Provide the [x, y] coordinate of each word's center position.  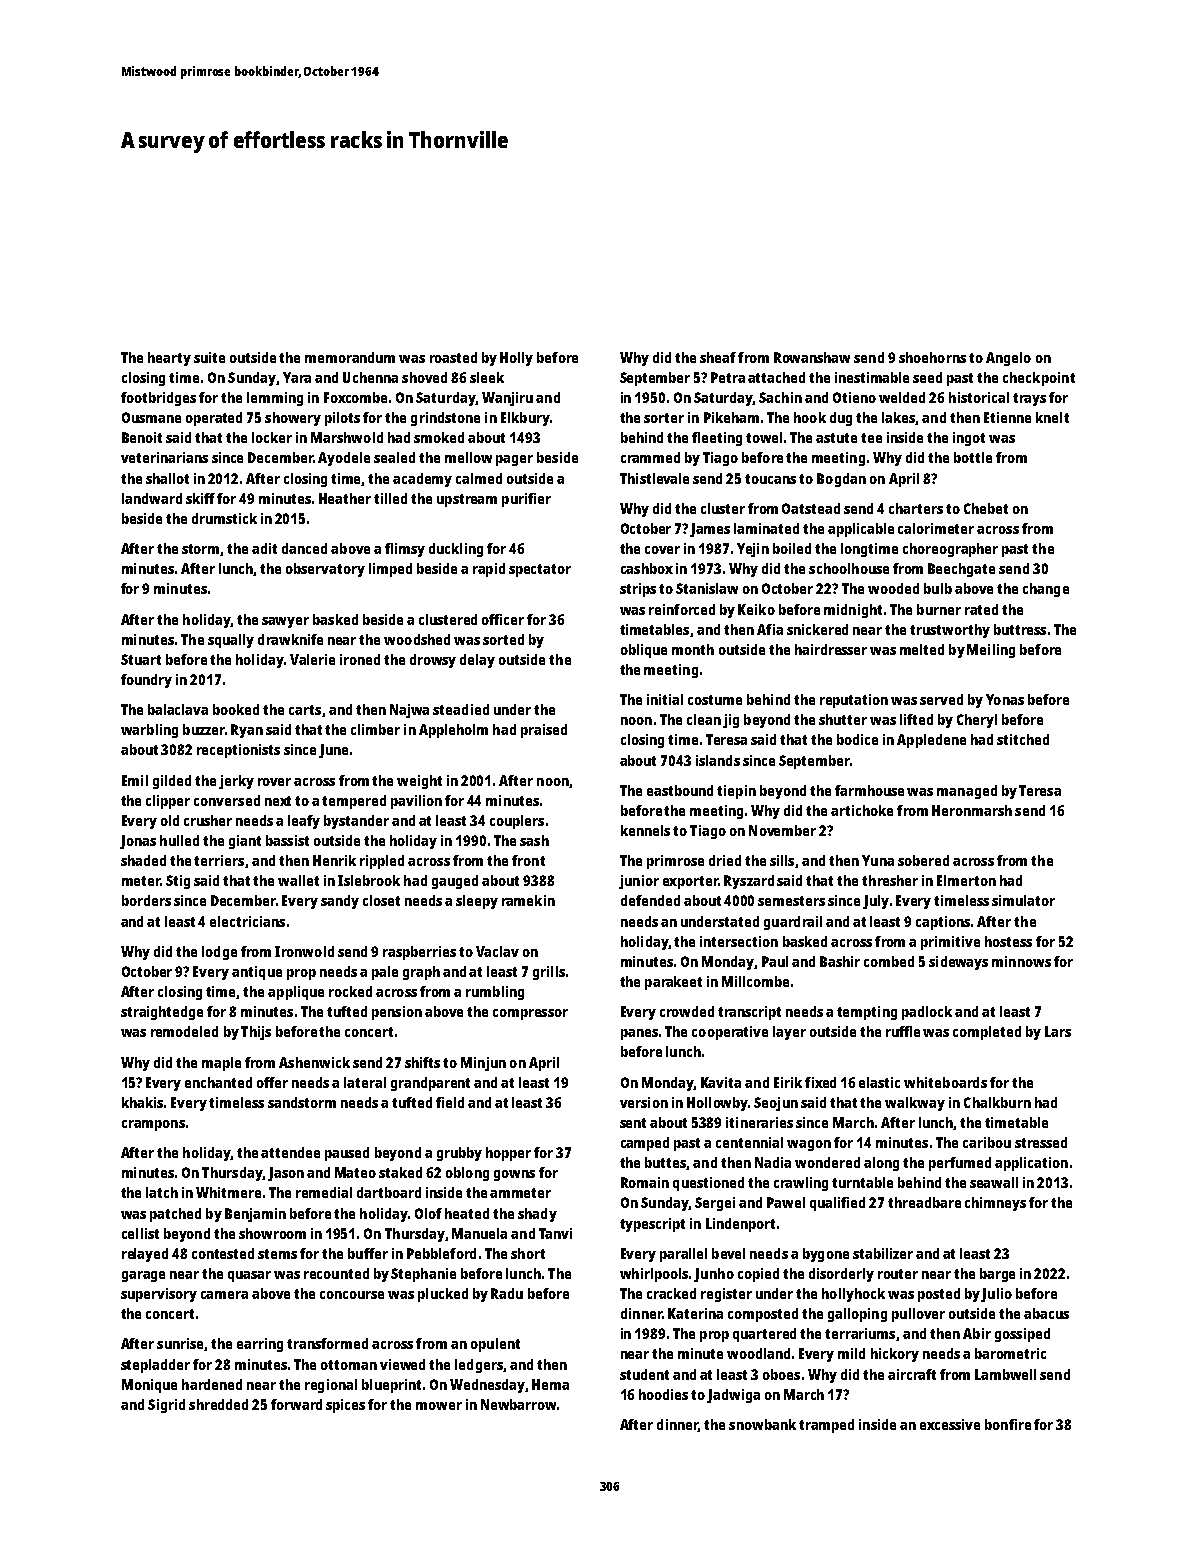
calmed [479, 478]
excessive [950, 1424]
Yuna [878, 860]
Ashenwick [314, 1062]
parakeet [673, 983]
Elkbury [525, 419]
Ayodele [344, 459]
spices [345, 1406]
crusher [208, 820]
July [876, 902]
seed [927, 377]
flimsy [405, 550]
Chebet [986, 508]
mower [439, 1406]
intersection [739, 941]
